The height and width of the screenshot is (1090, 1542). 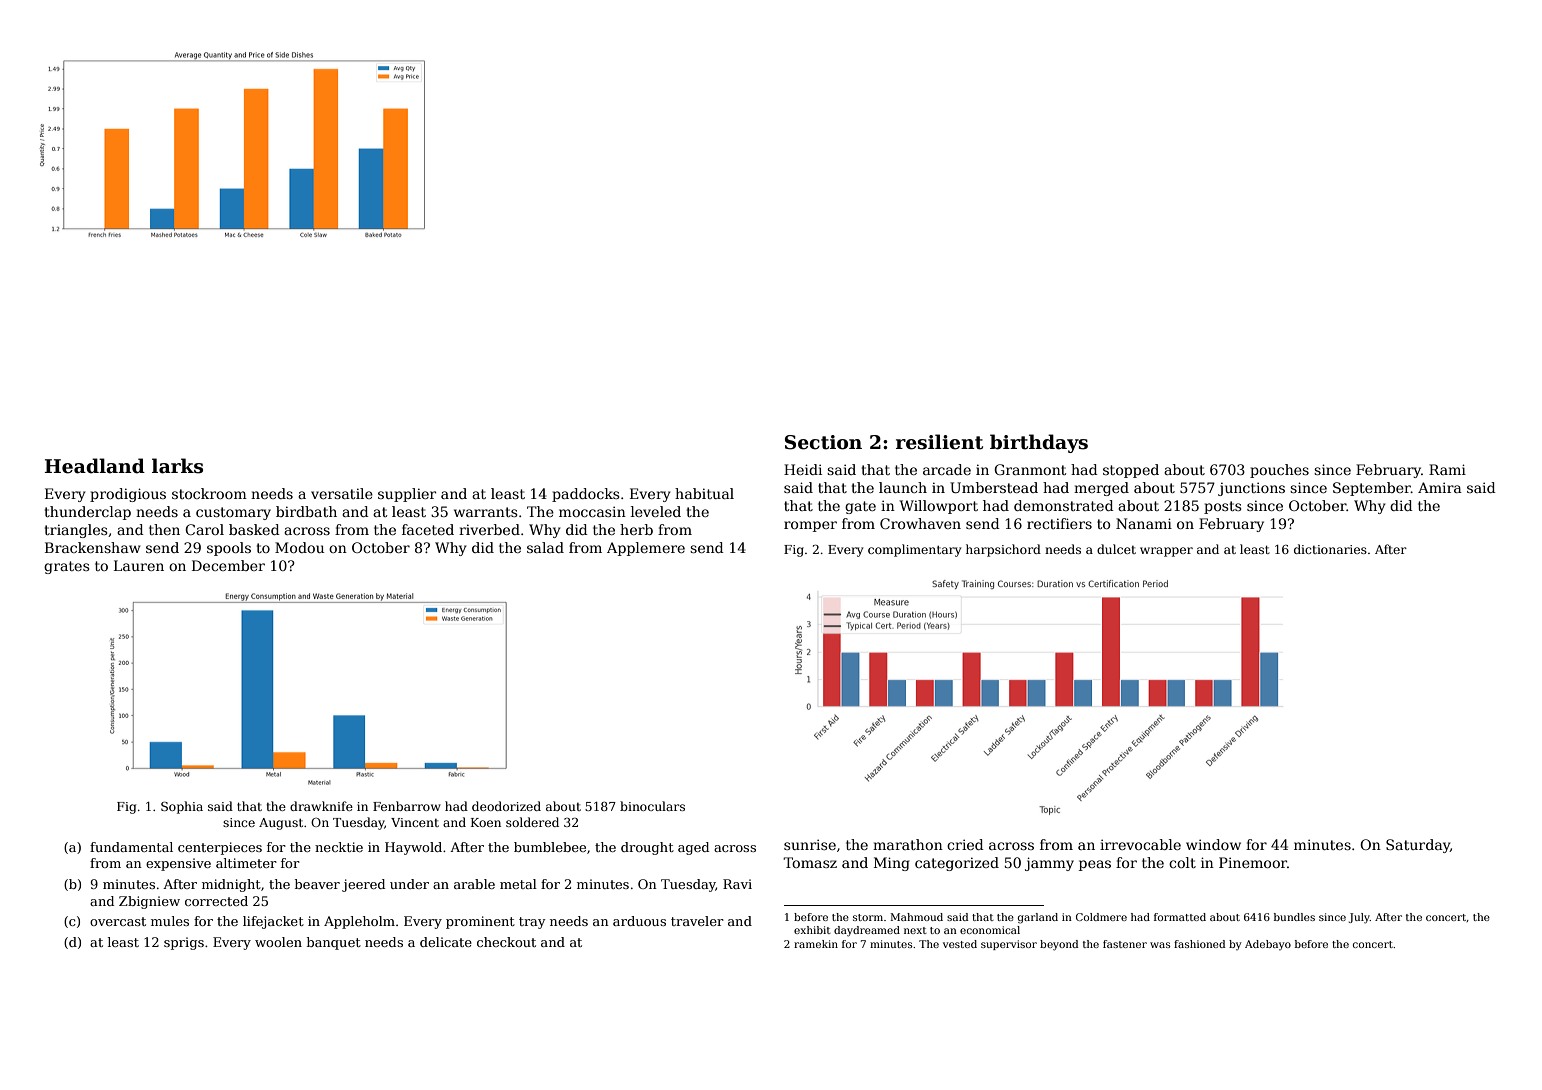 What do you see at coordinates (184, 943) in the screenshot?
I see `sprigs` at bounding box center [184, 943].
